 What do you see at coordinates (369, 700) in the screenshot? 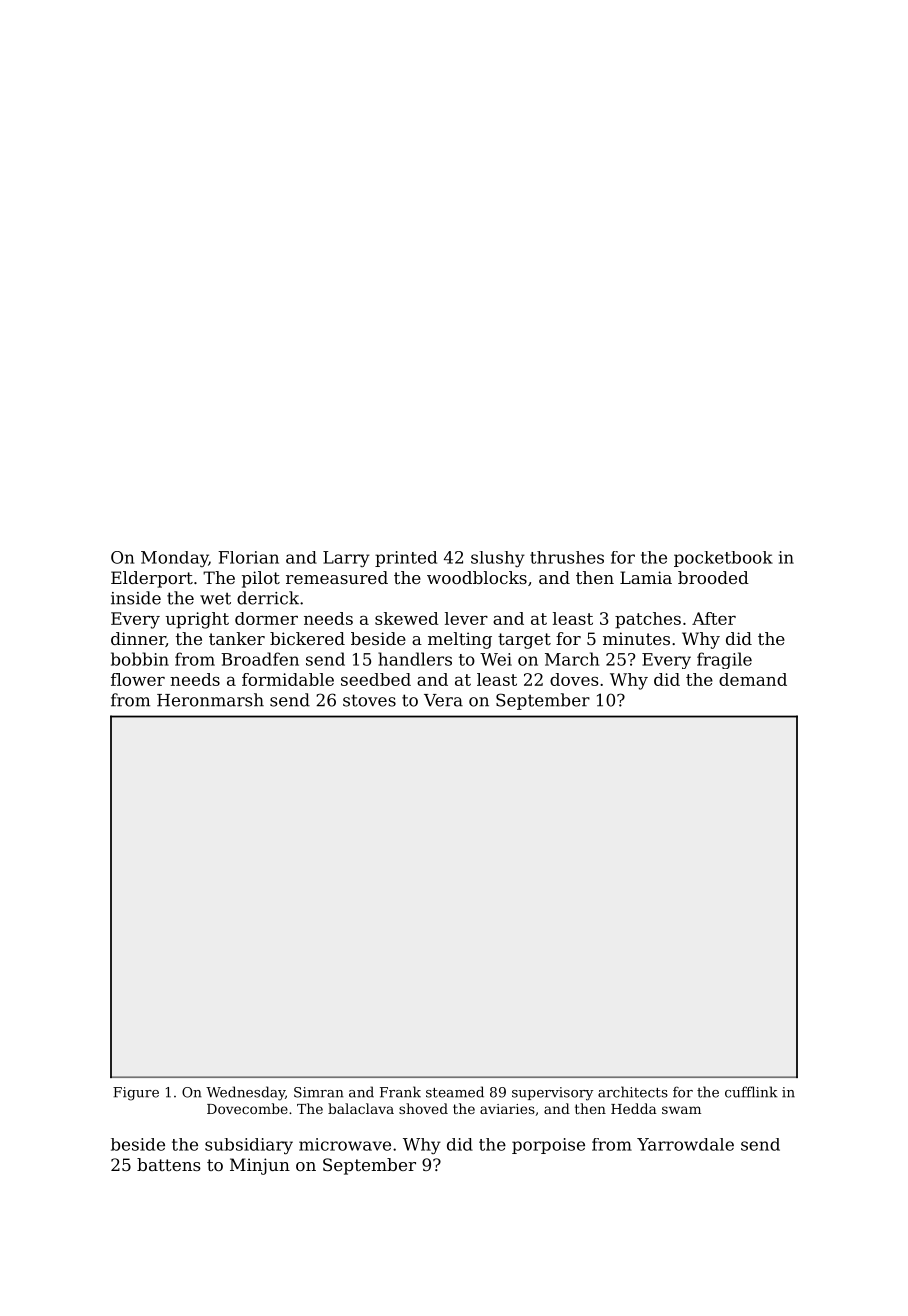
I see `stoves` at bounding box center [369, 700].
